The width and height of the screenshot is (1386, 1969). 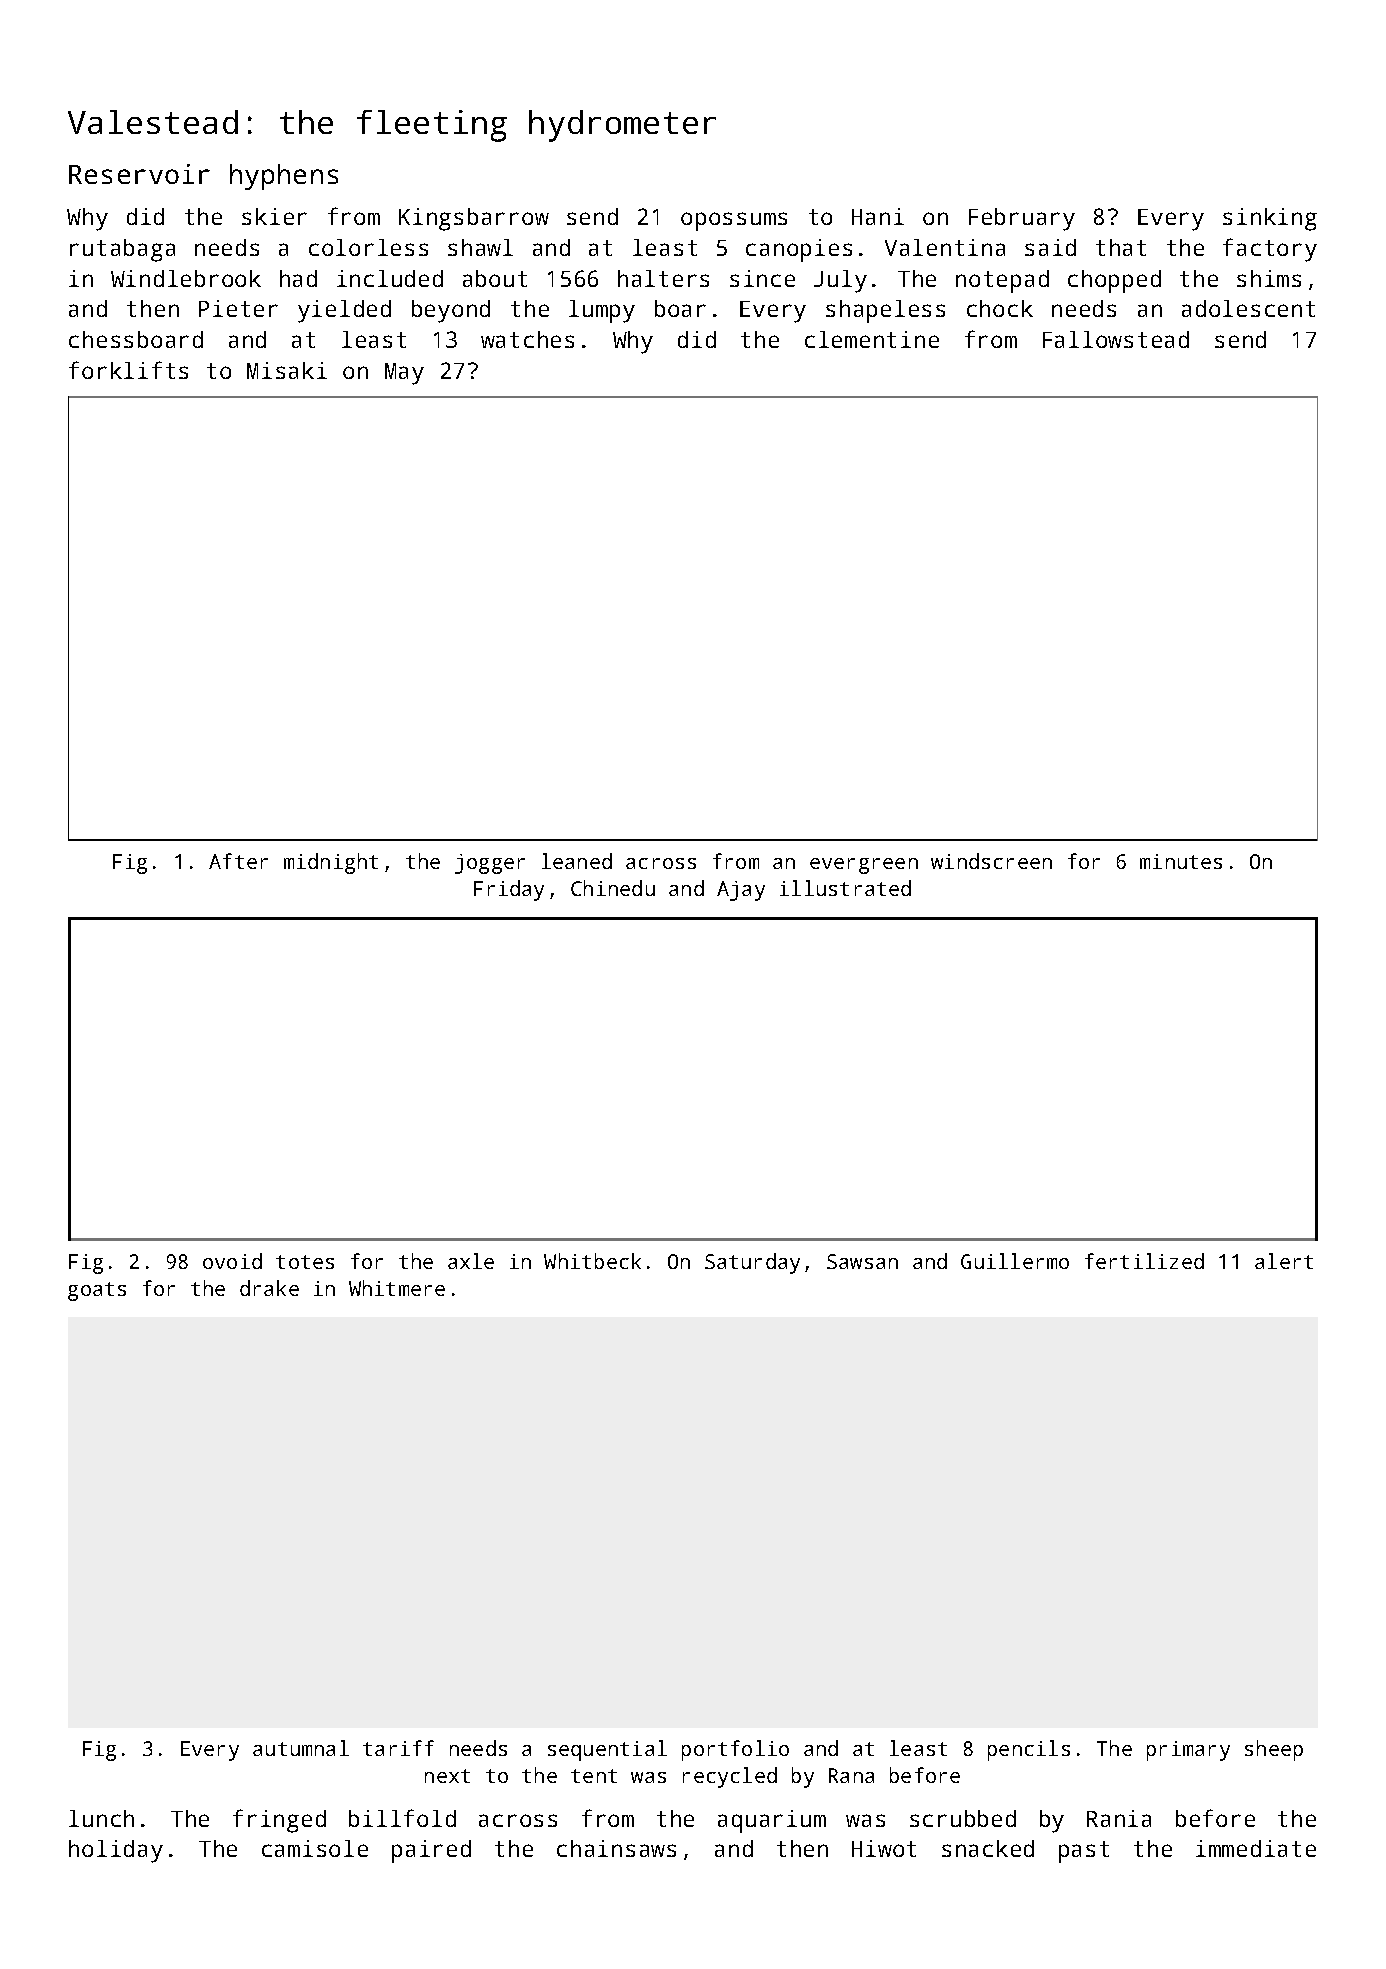 I want to click on forklifts, so click(x=128, y=370).
